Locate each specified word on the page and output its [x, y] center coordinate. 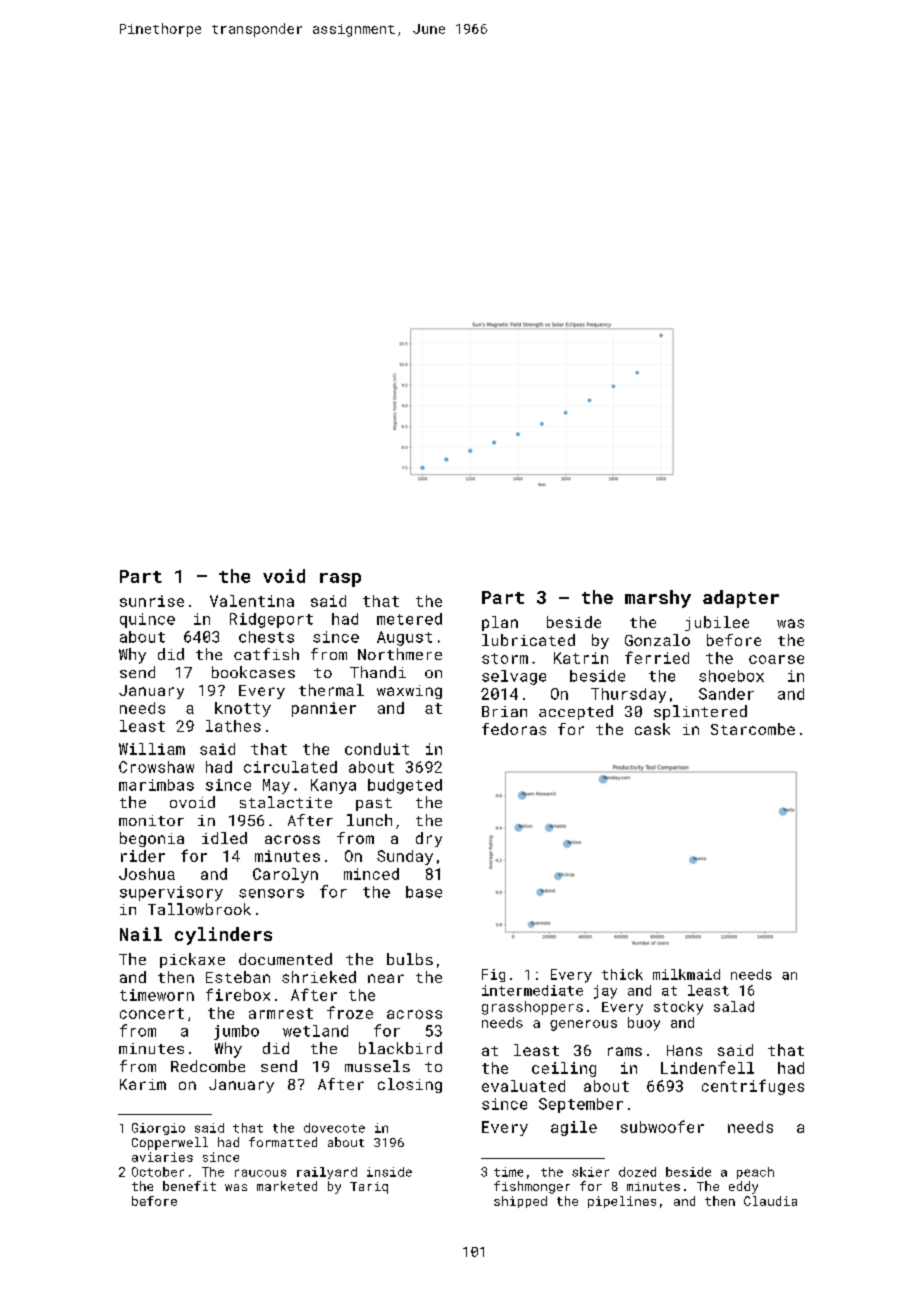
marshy [658, 599]
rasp [340, 580]
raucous [260, 1173]
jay [605, 992]
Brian [504, 711]
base [424, 892]
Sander [726, 694]
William [152, 749]
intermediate [532, 990]
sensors [271, 893]
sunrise [152, 601]
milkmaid [686, 974]
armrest [281, 1013]
